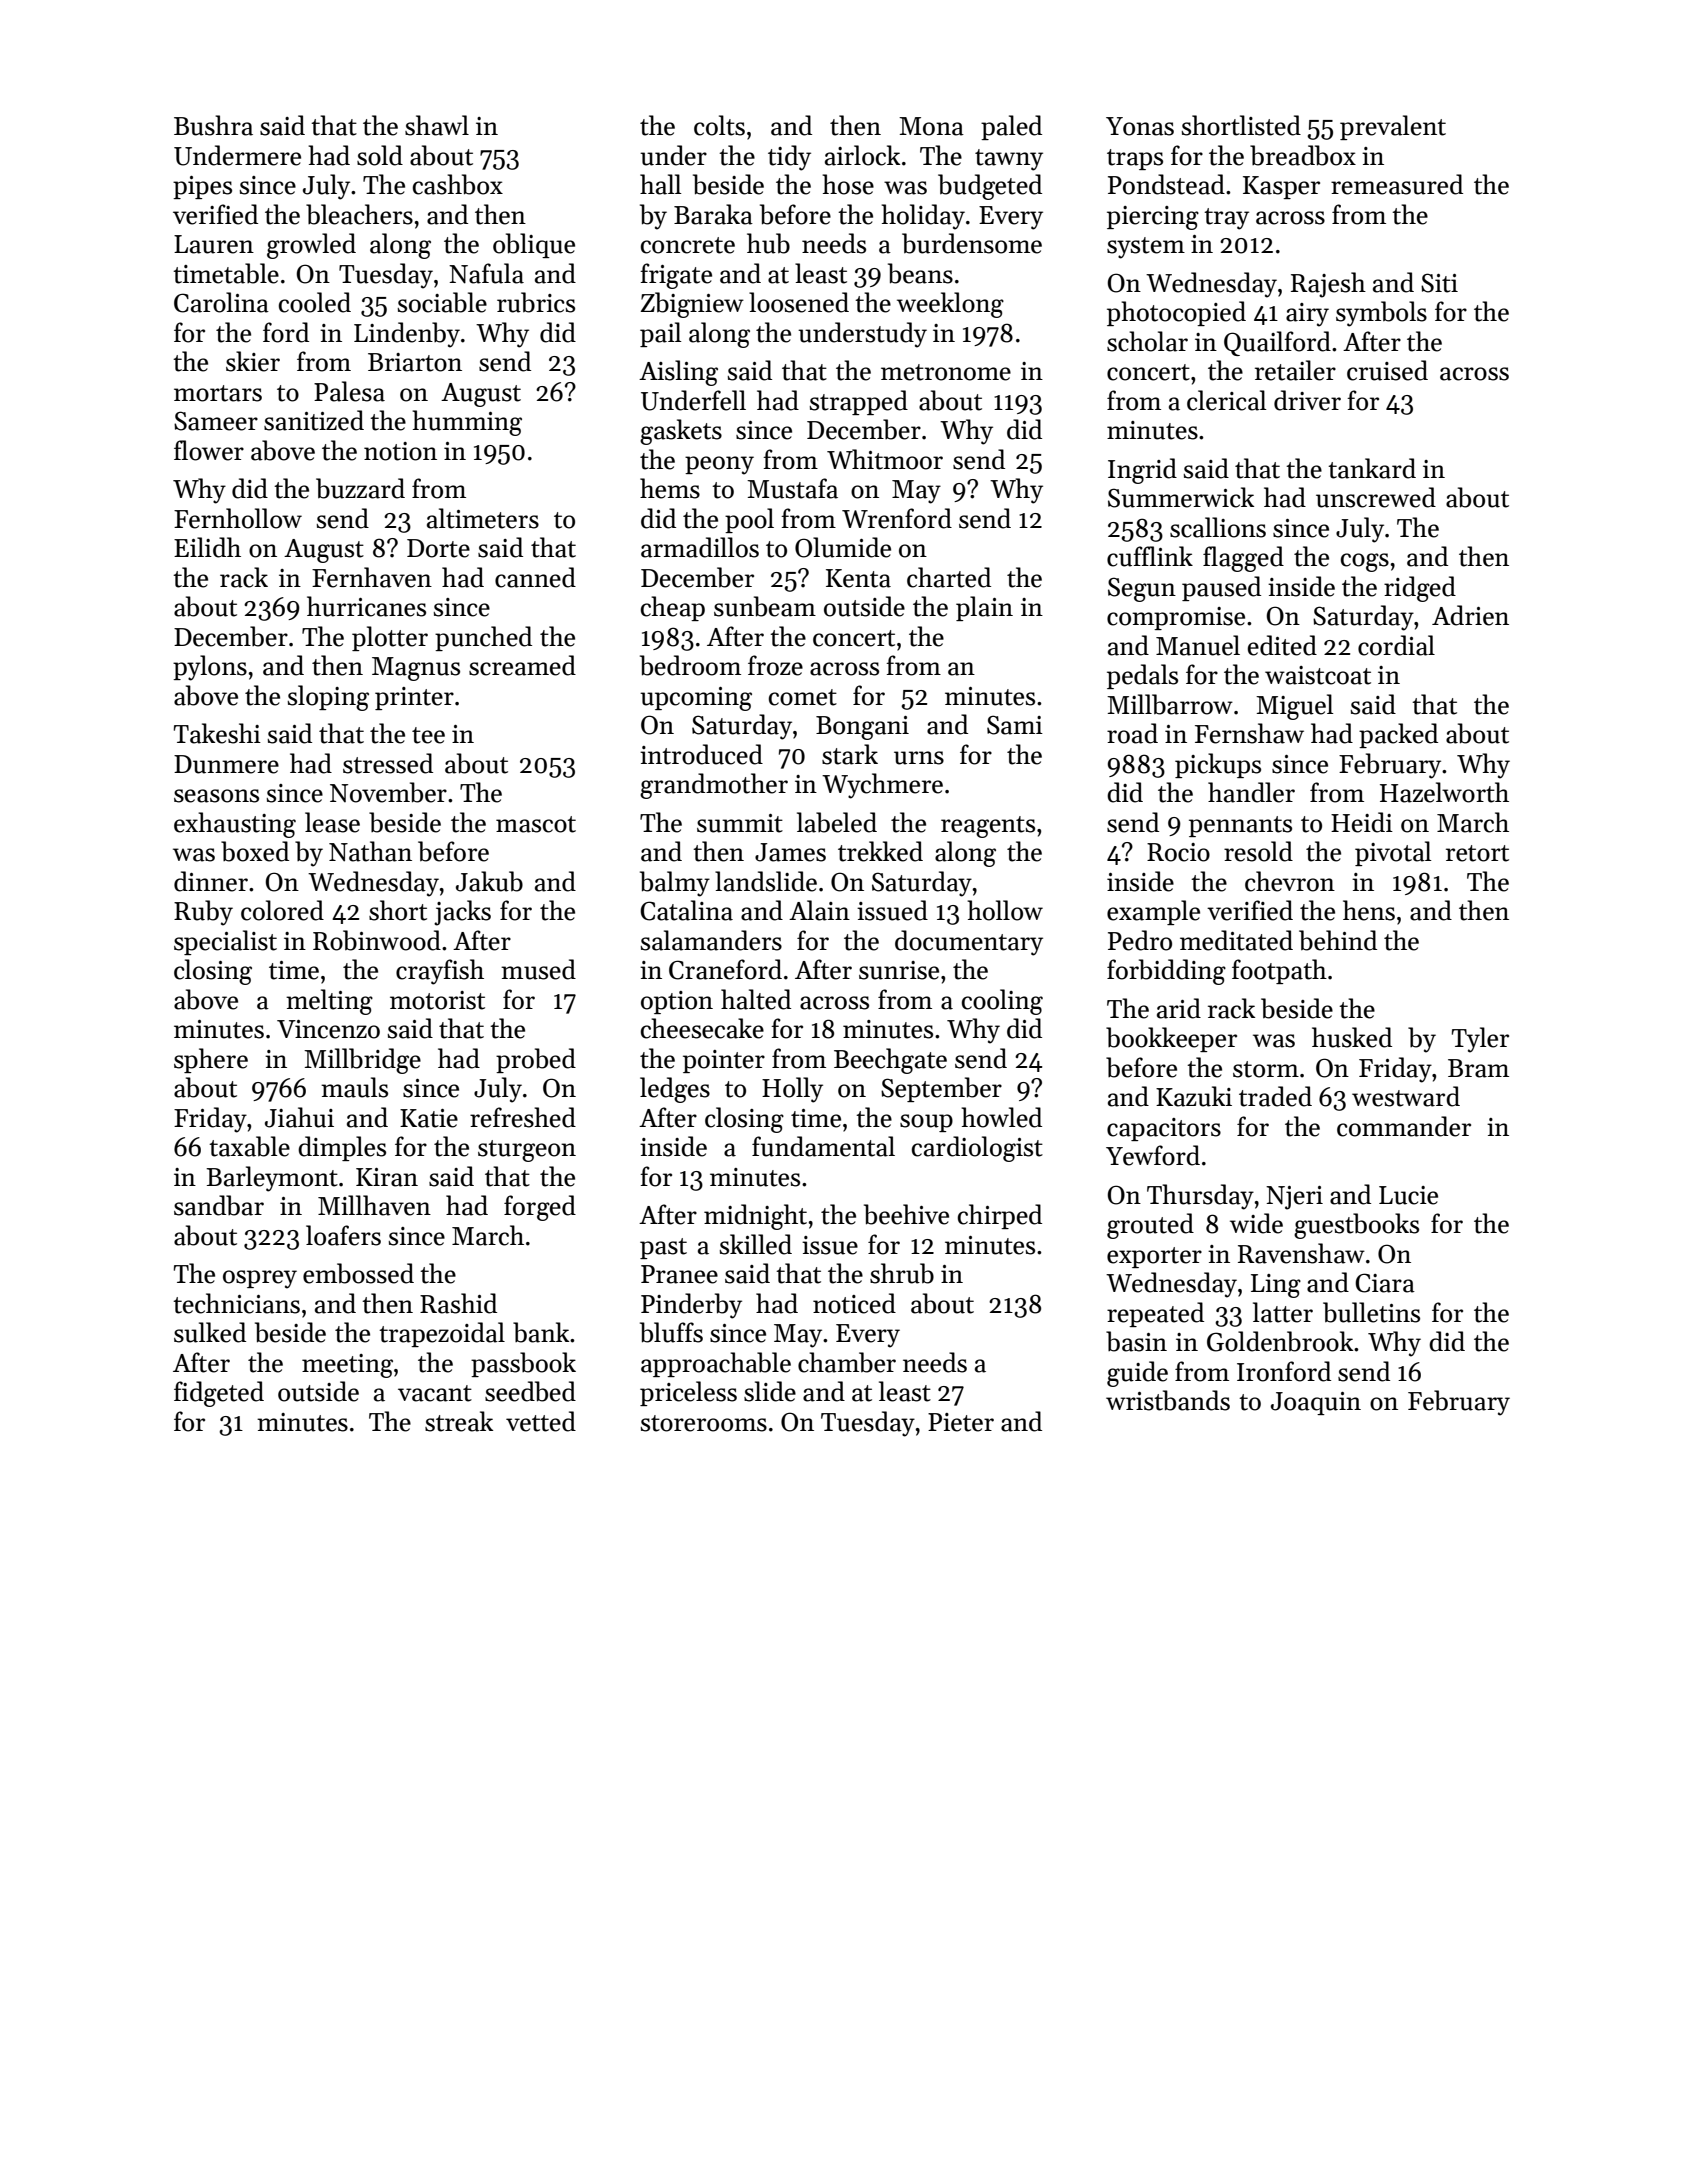 This screenshot has height=2178, width=1683. Describe the element at coordinates (459, 1421) in the screenshot. I see `streak` at that location.
